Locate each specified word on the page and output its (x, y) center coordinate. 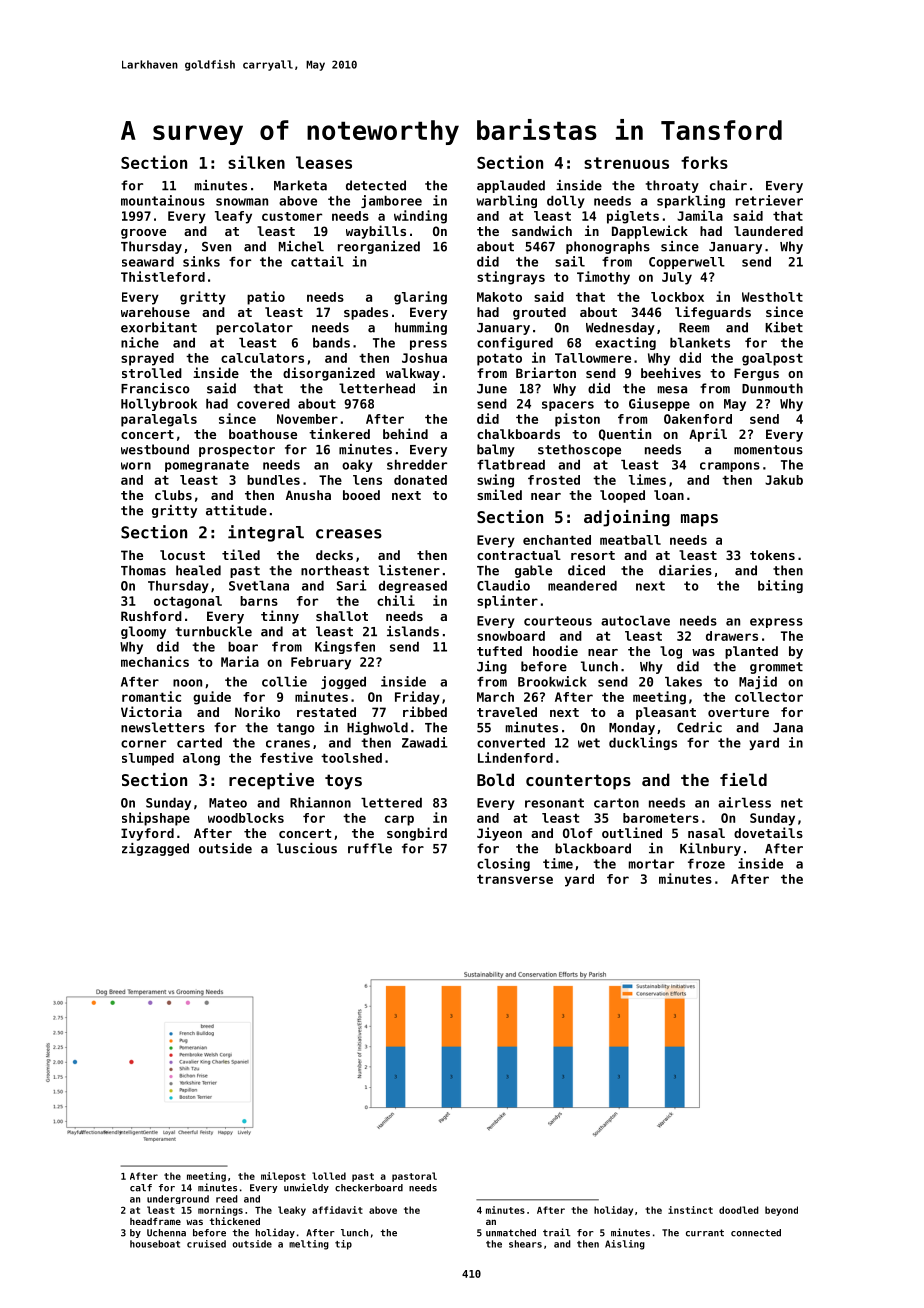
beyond (781, 1211)
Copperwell (687, 263)
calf (141, 1188)
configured (515, 343)
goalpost (772, 359)
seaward (148, 262)
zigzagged (155, 849)
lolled (329, 1176)
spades (366, 313)
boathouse (263, 434)
